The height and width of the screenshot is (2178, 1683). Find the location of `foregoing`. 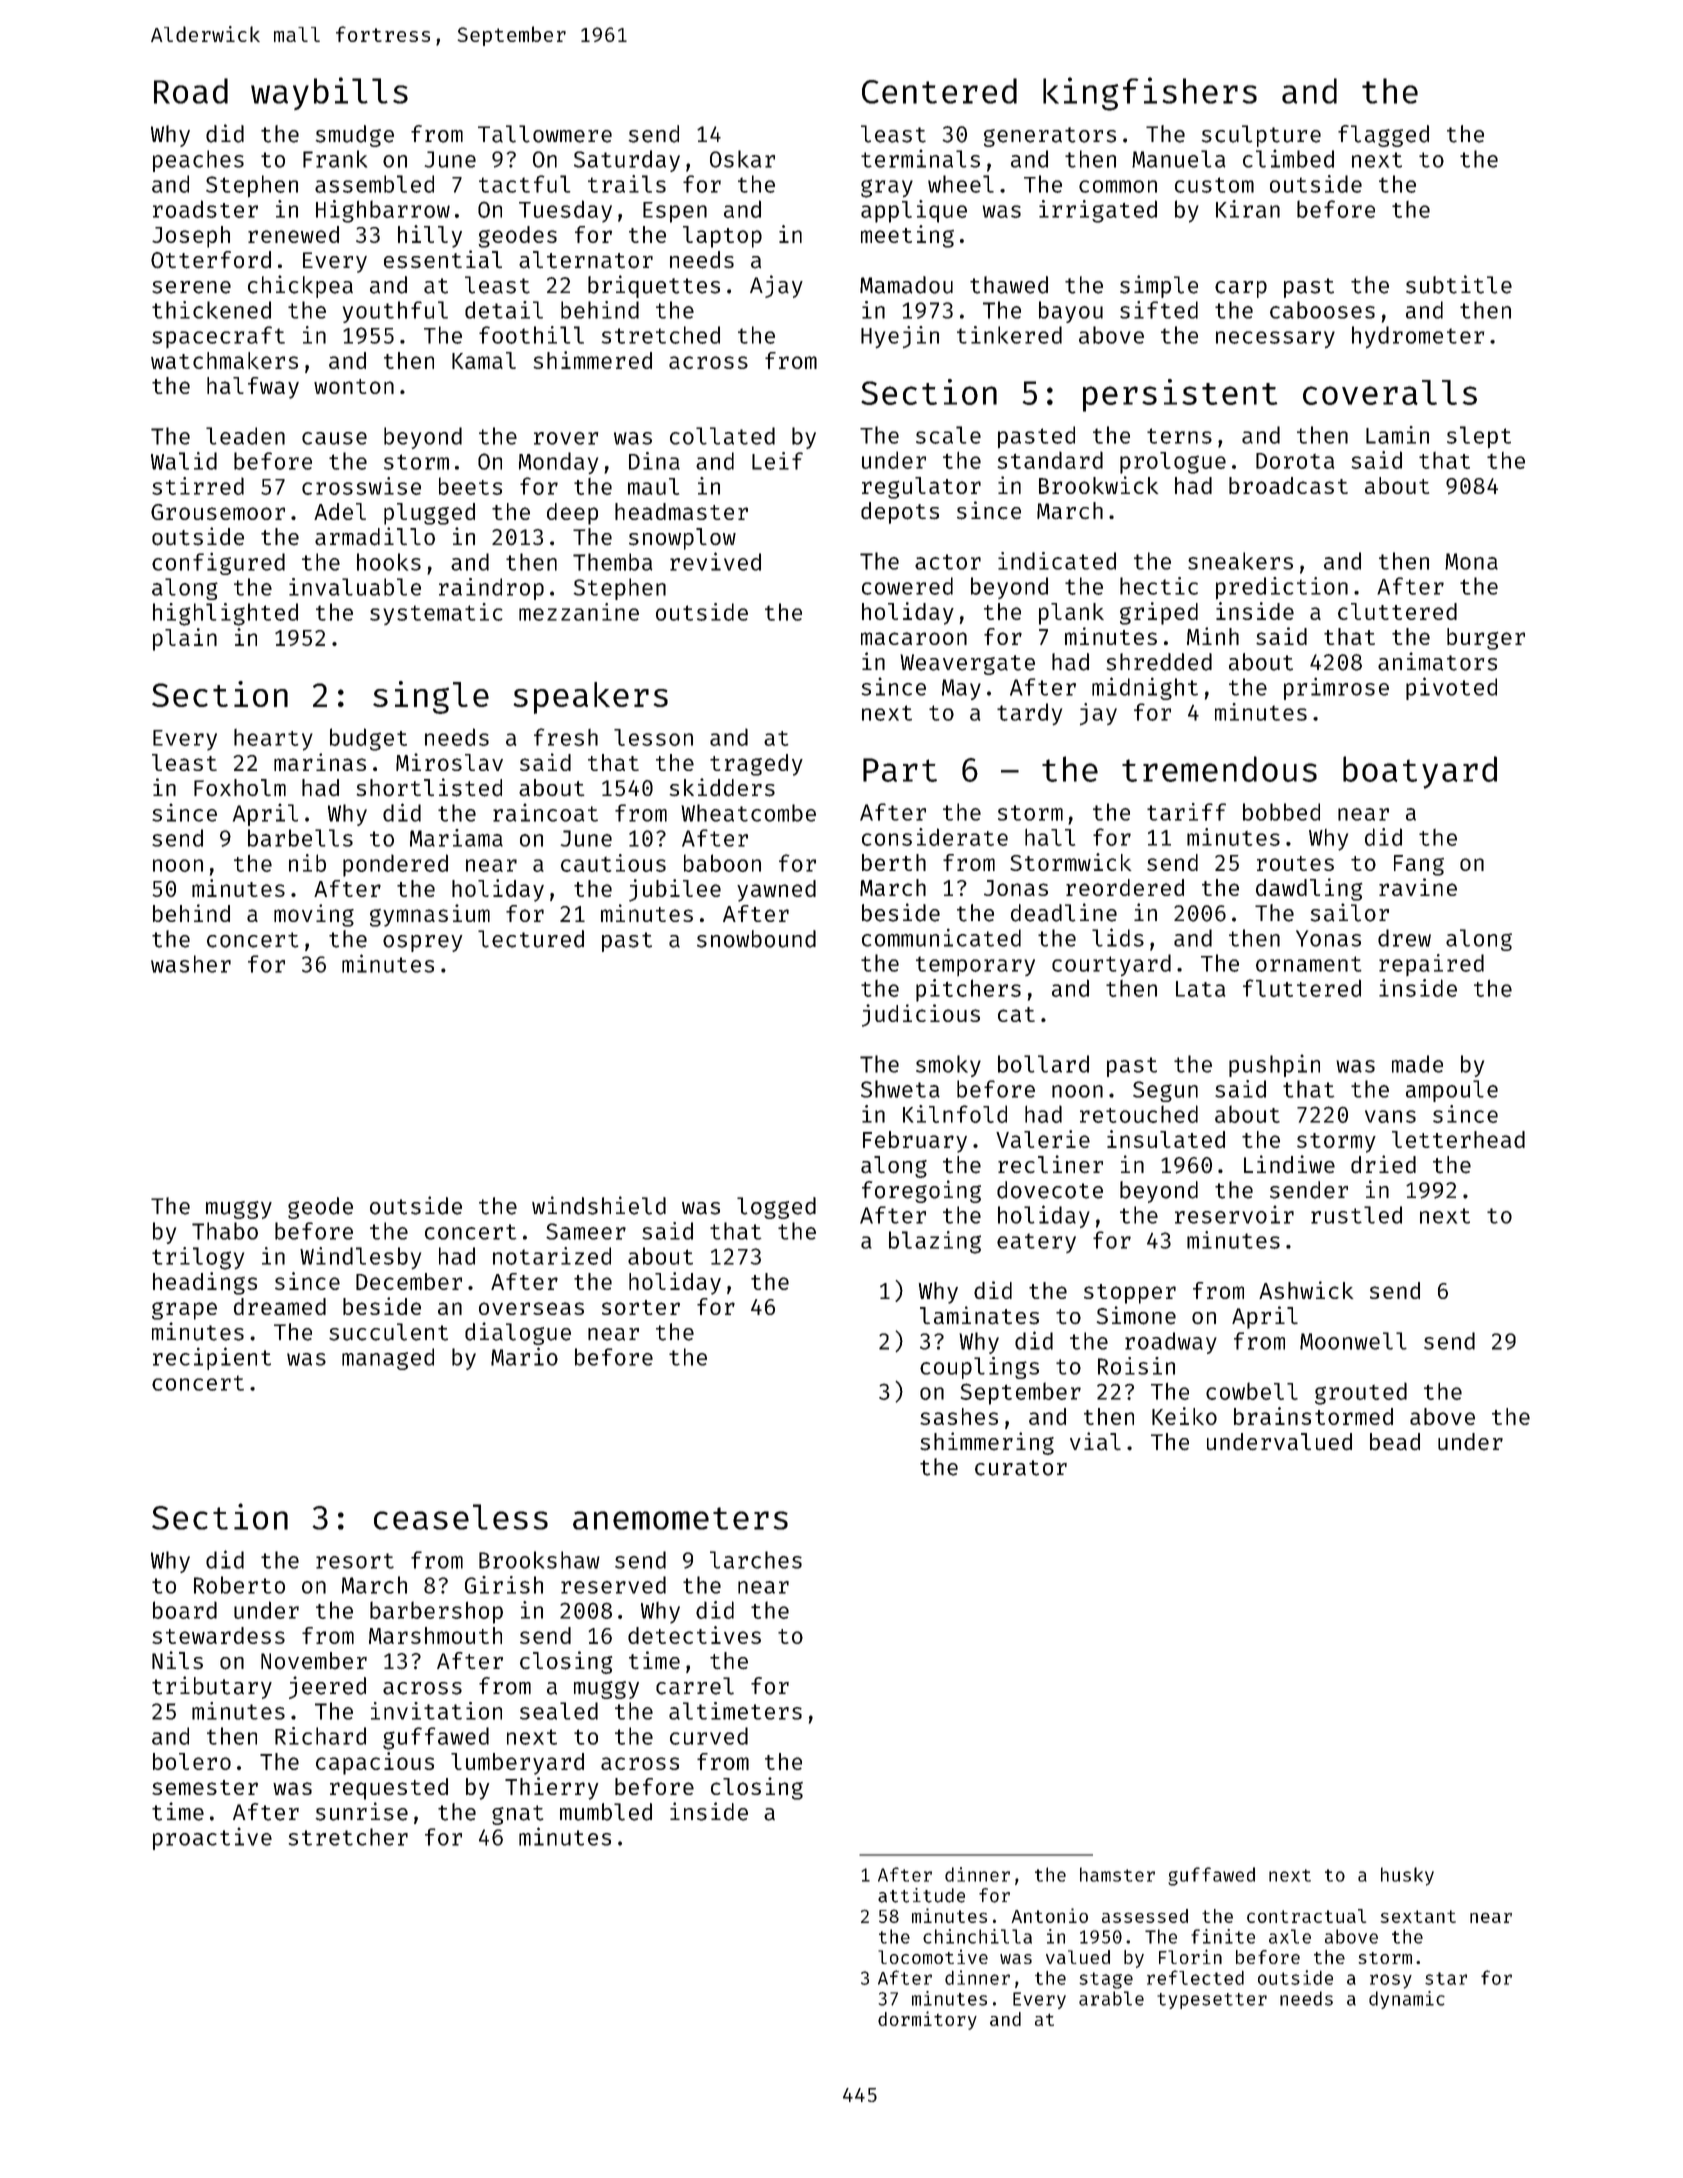

foregoing is located at coordinates (921, 1191).
